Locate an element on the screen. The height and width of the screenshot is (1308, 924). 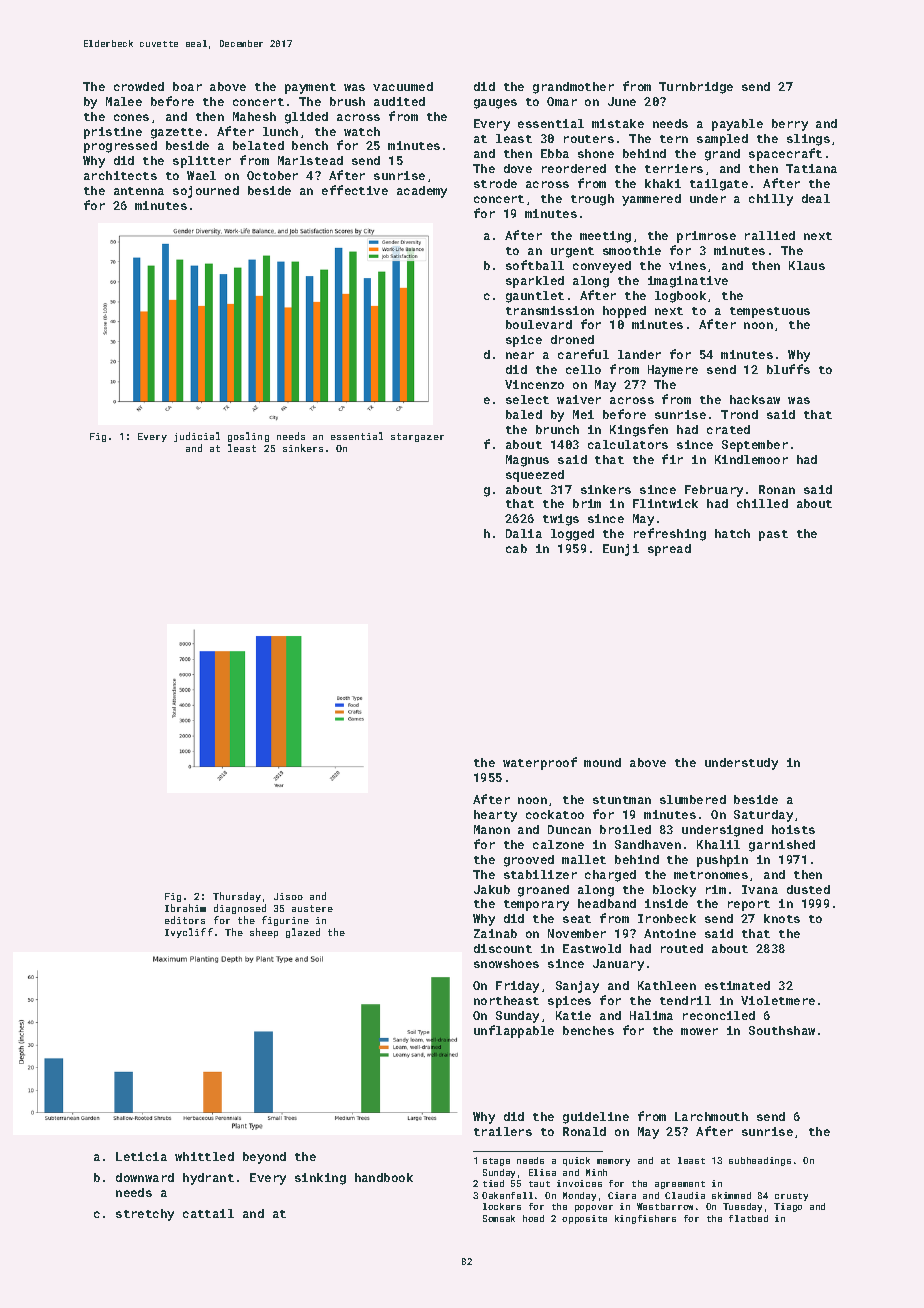
unflappable is located at coordinates (514, 1031).
